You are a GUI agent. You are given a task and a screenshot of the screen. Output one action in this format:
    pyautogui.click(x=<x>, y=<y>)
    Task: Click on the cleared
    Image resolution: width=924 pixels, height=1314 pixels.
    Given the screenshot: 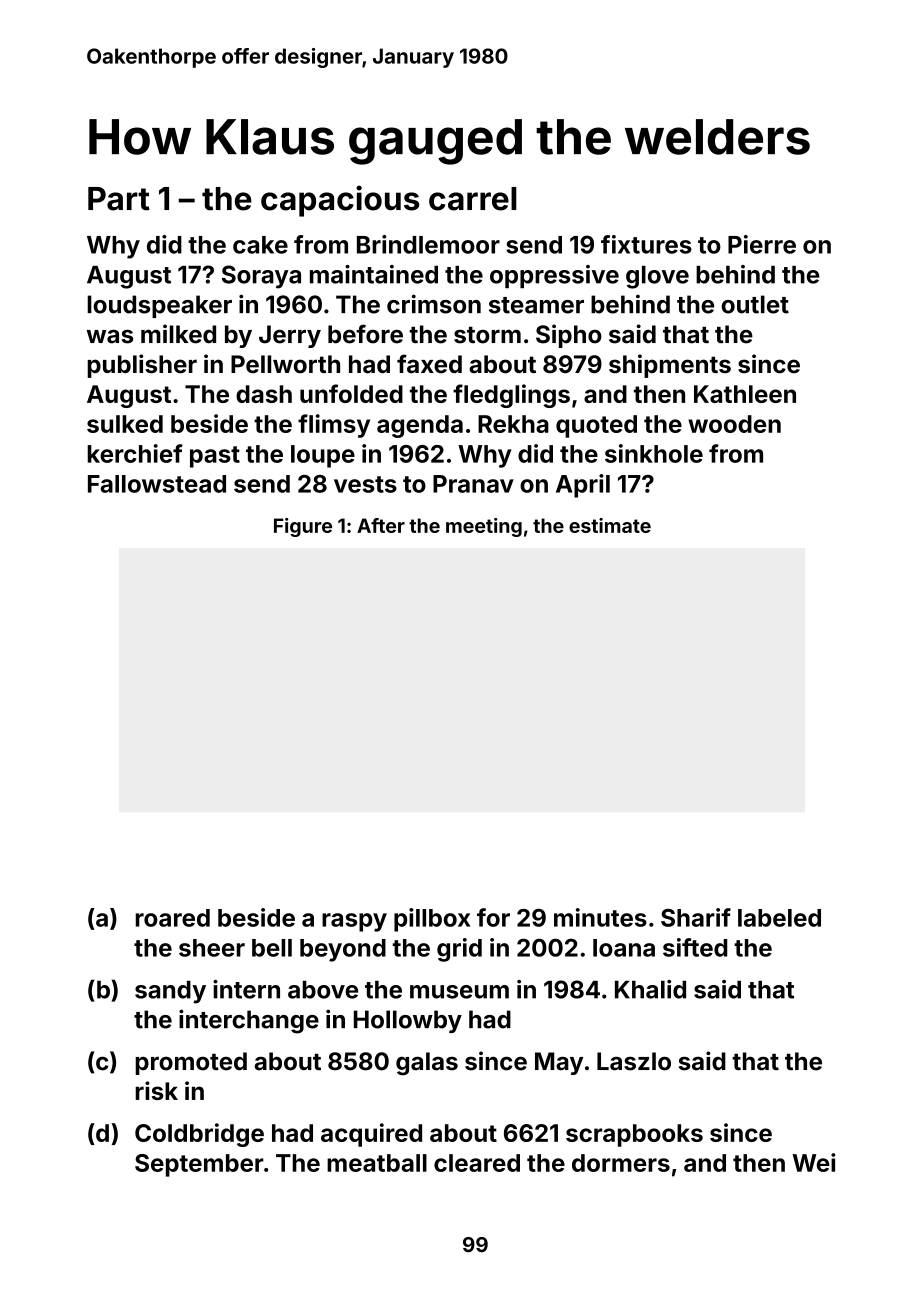 What is the action you would take?
    pyautogui.click(x=477, y=1163)
